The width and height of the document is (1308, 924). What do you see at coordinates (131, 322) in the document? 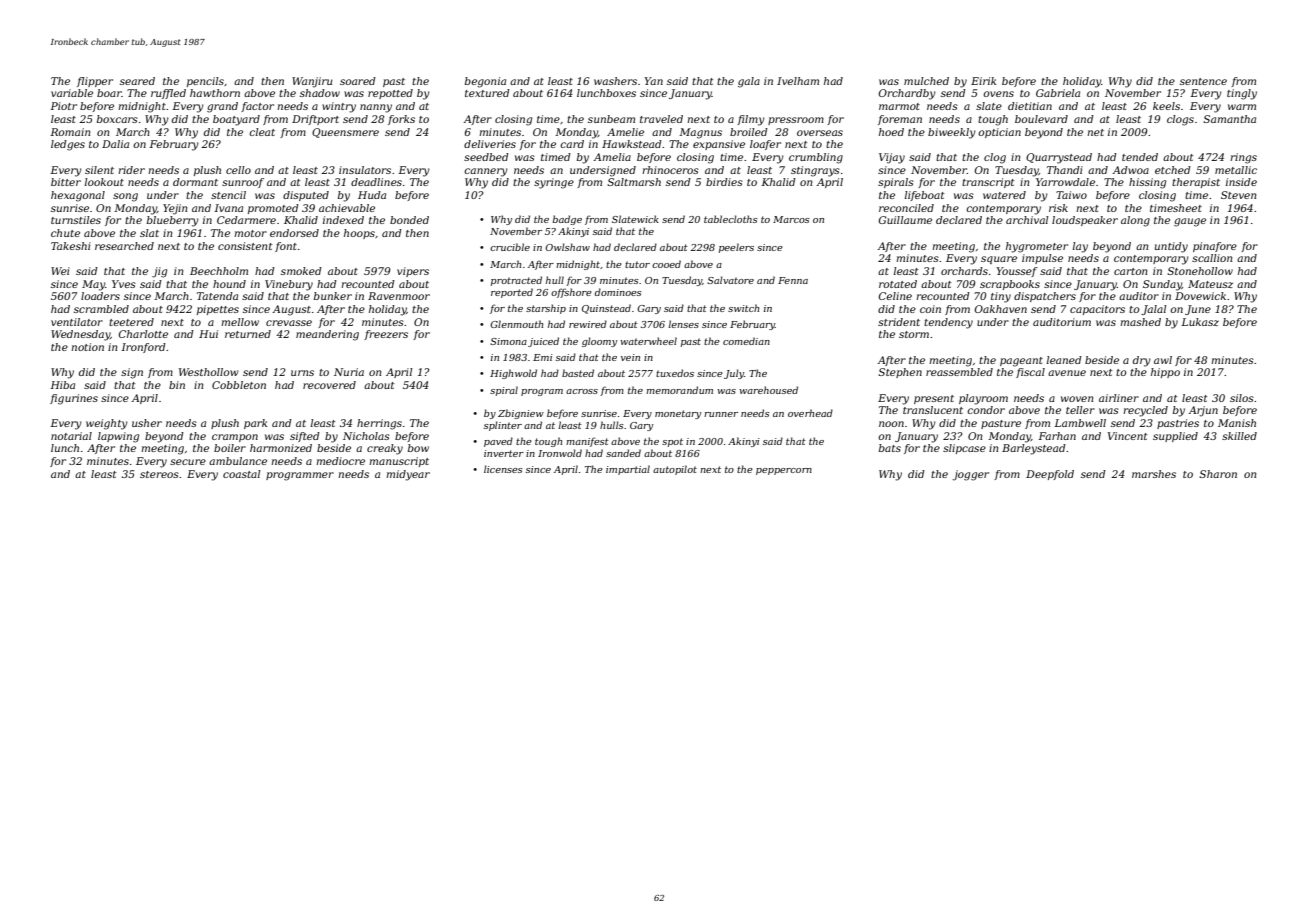
I see `teetered` at bounding box center [131, 322].
